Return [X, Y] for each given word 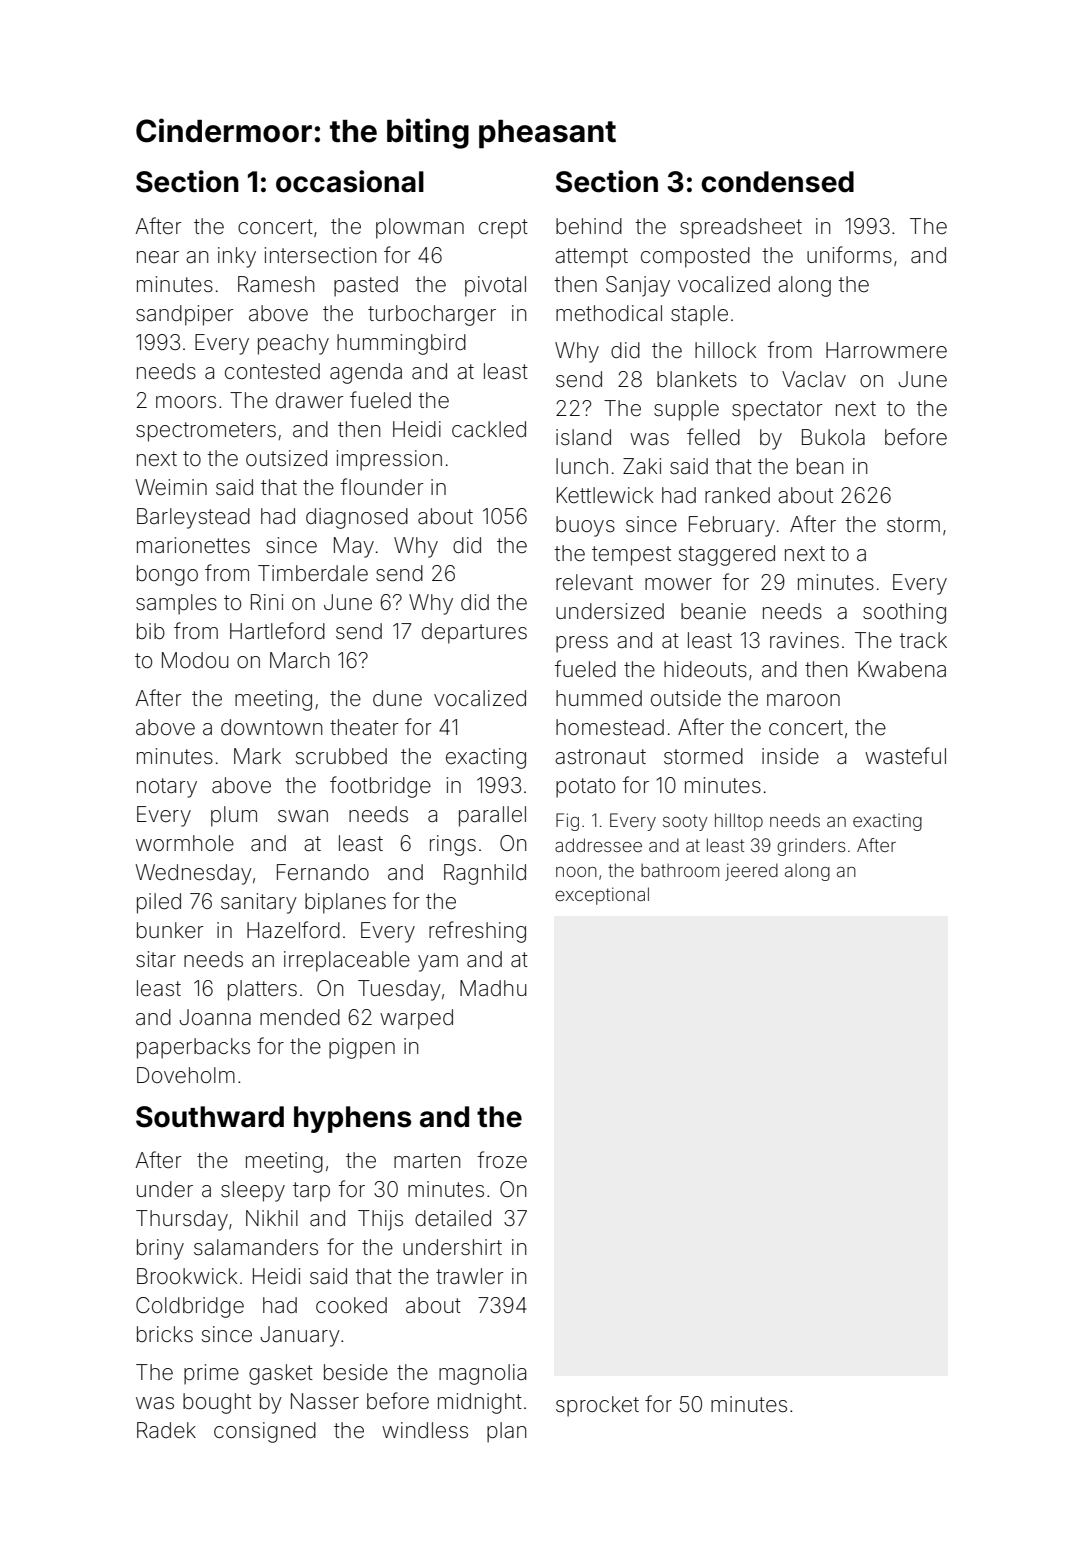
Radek [166, 1430]
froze [502, 1159]
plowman [420, 228]
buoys [585, 526]
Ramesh [276, 284]
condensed [777, 182]
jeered [751, 872]
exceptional [602, 896]
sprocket [597, 1406]
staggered [727, 555]
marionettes [193, 545]
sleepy [253, 1191]
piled [159, 903]
